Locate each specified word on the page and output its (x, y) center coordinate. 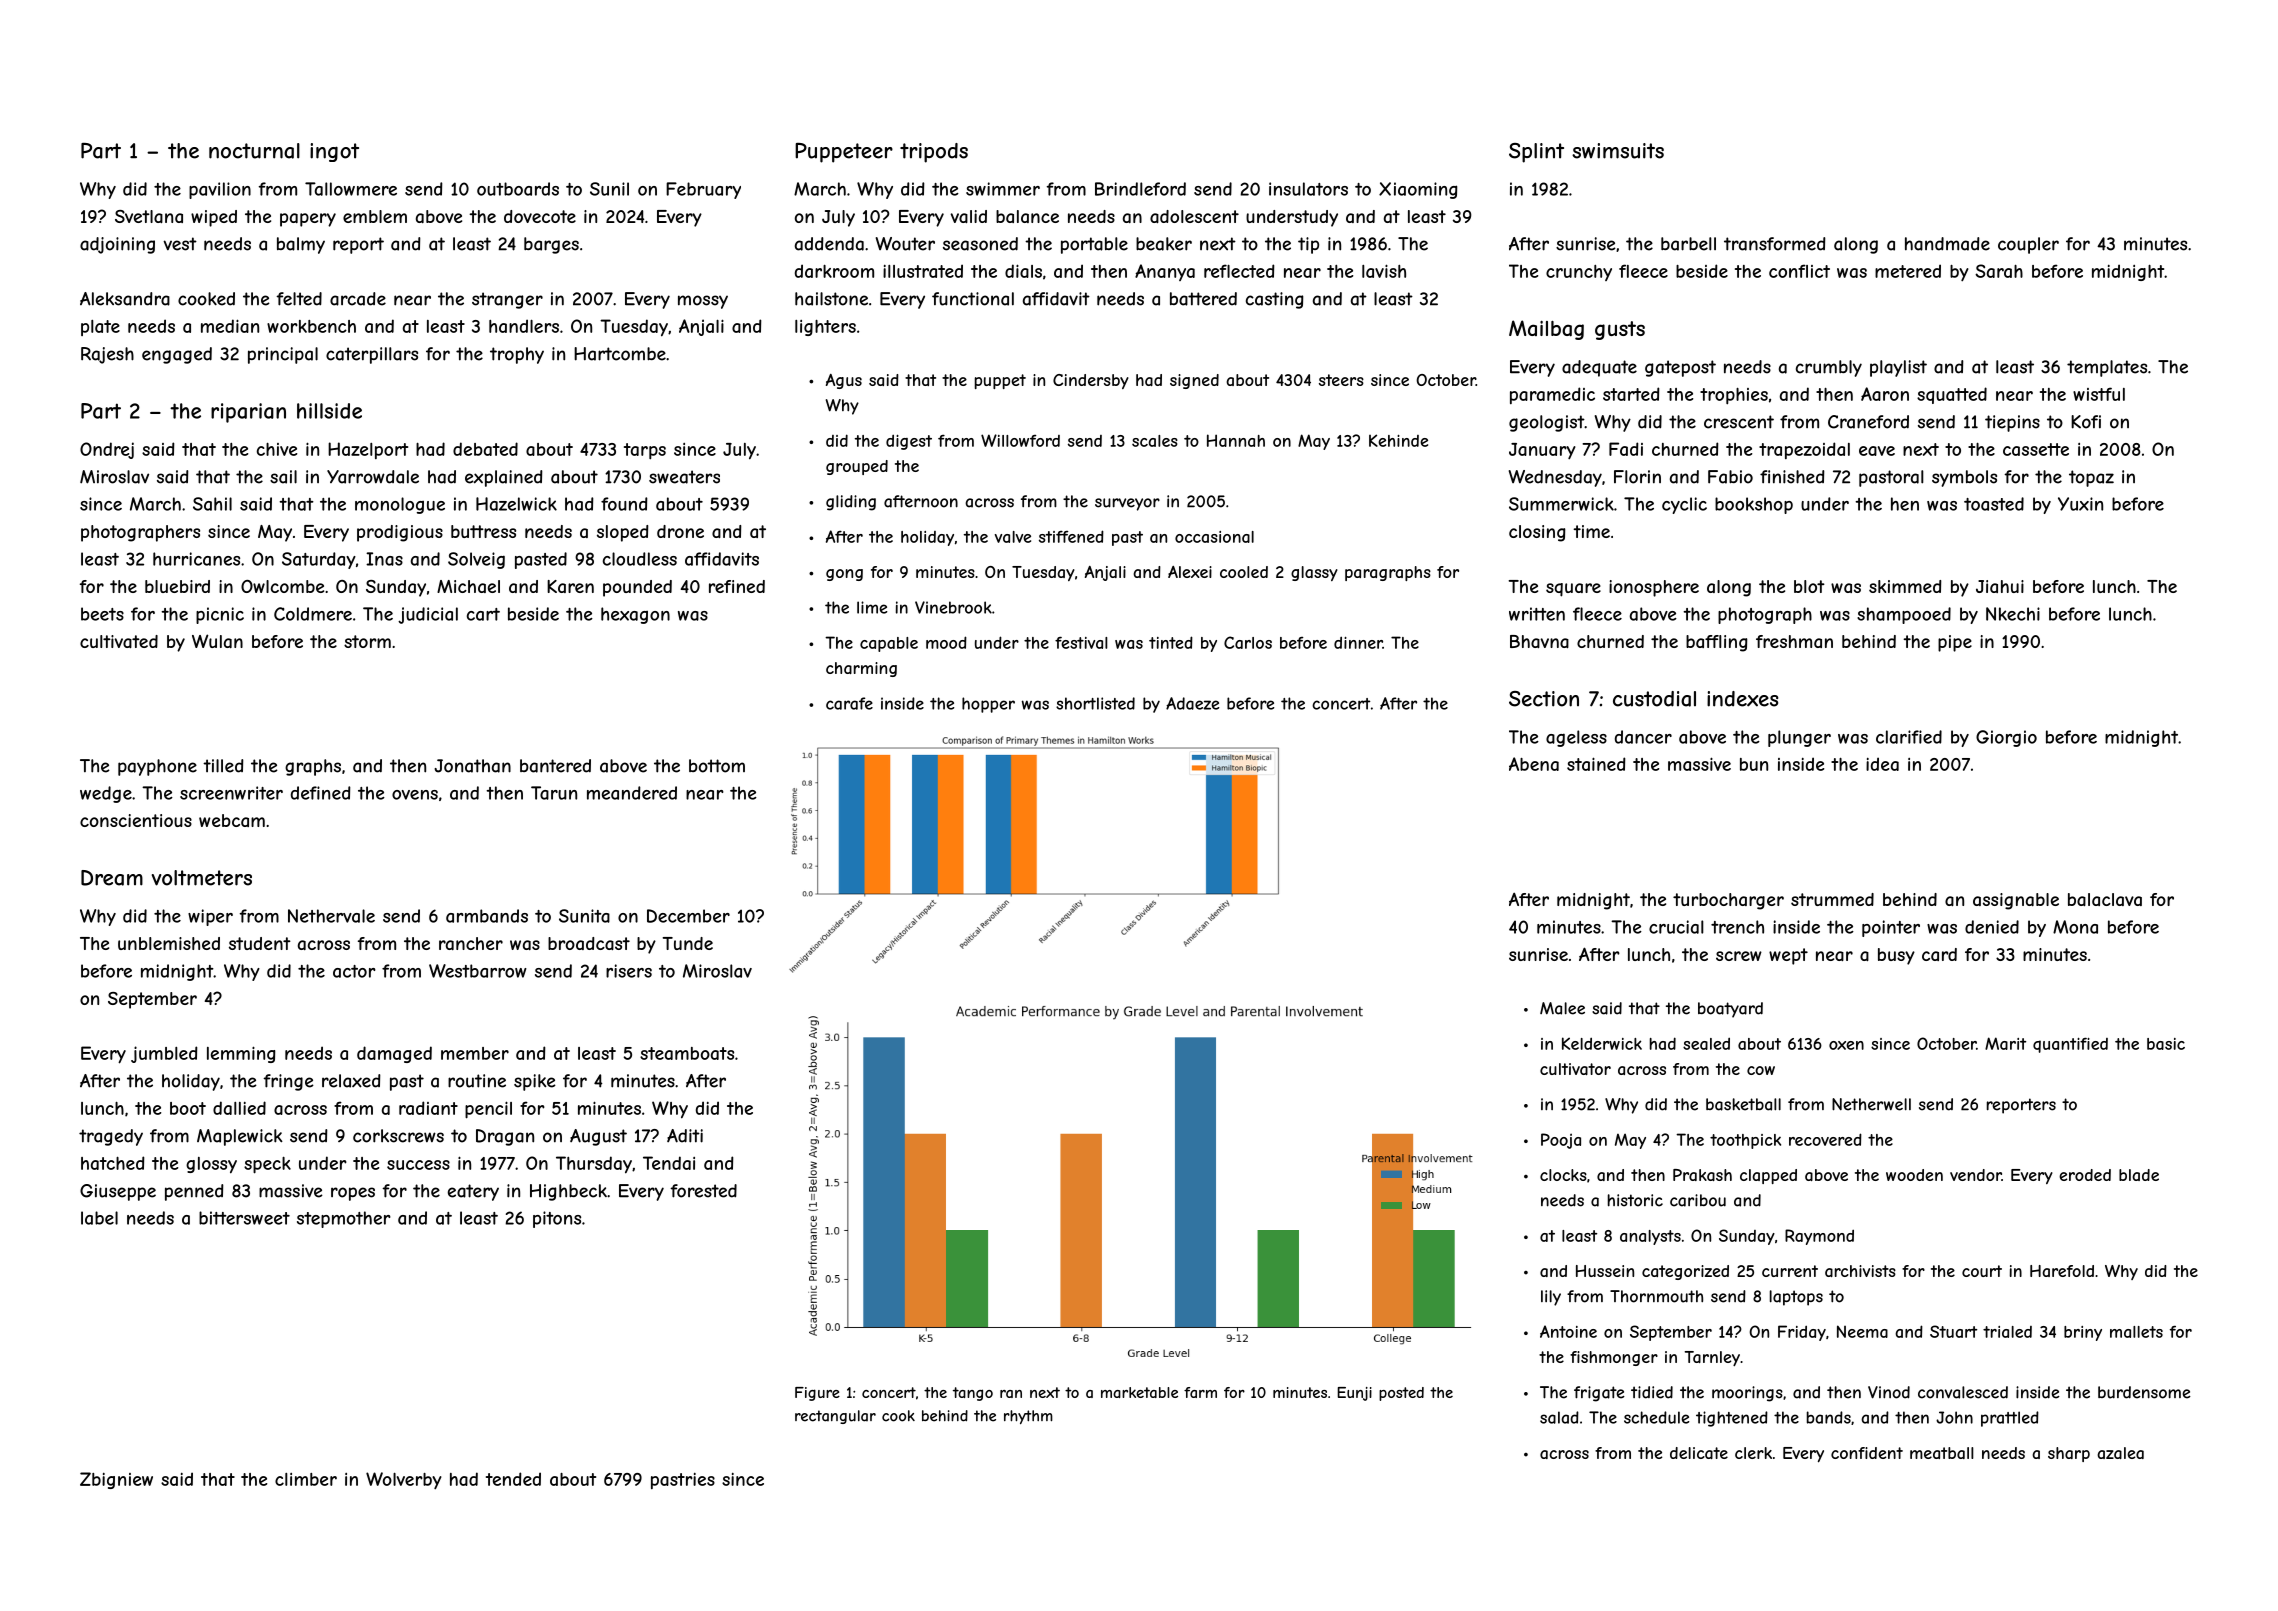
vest (180, 244)
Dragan (505, 1137)
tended (513, 1479)
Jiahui (2000, 586)
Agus (844, 381)
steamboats (687, 1053)
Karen (570, 586)
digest (909, 442)
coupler (2028, 245)
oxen (1846, 1045)
